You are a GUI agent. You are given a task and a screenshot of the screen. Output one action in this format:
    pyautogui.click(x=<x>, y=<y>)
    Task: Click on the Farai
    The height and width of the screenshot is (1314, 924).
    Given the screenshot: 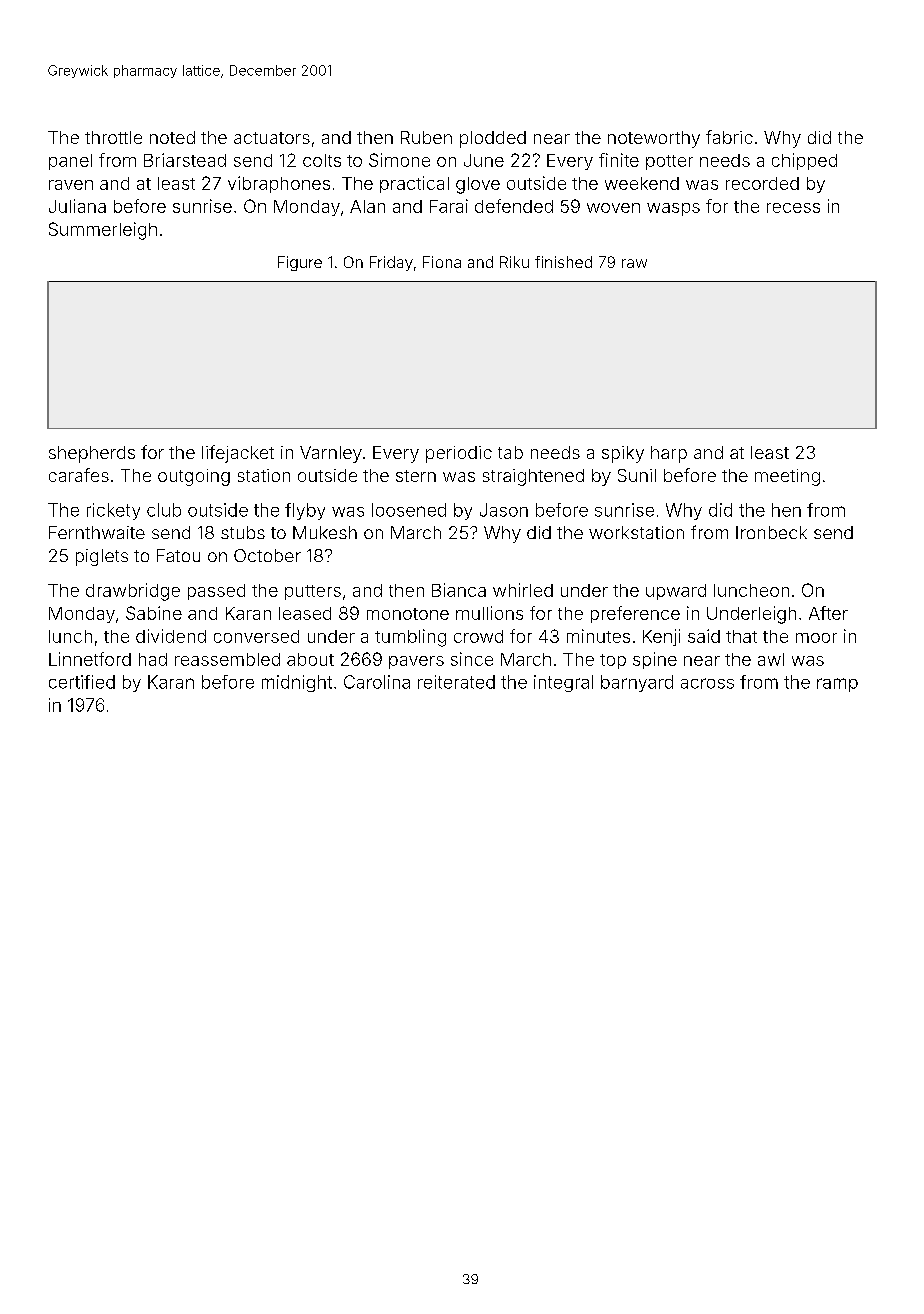 What is the action you would take?
    pyautogui.click(x=449, y=206)
